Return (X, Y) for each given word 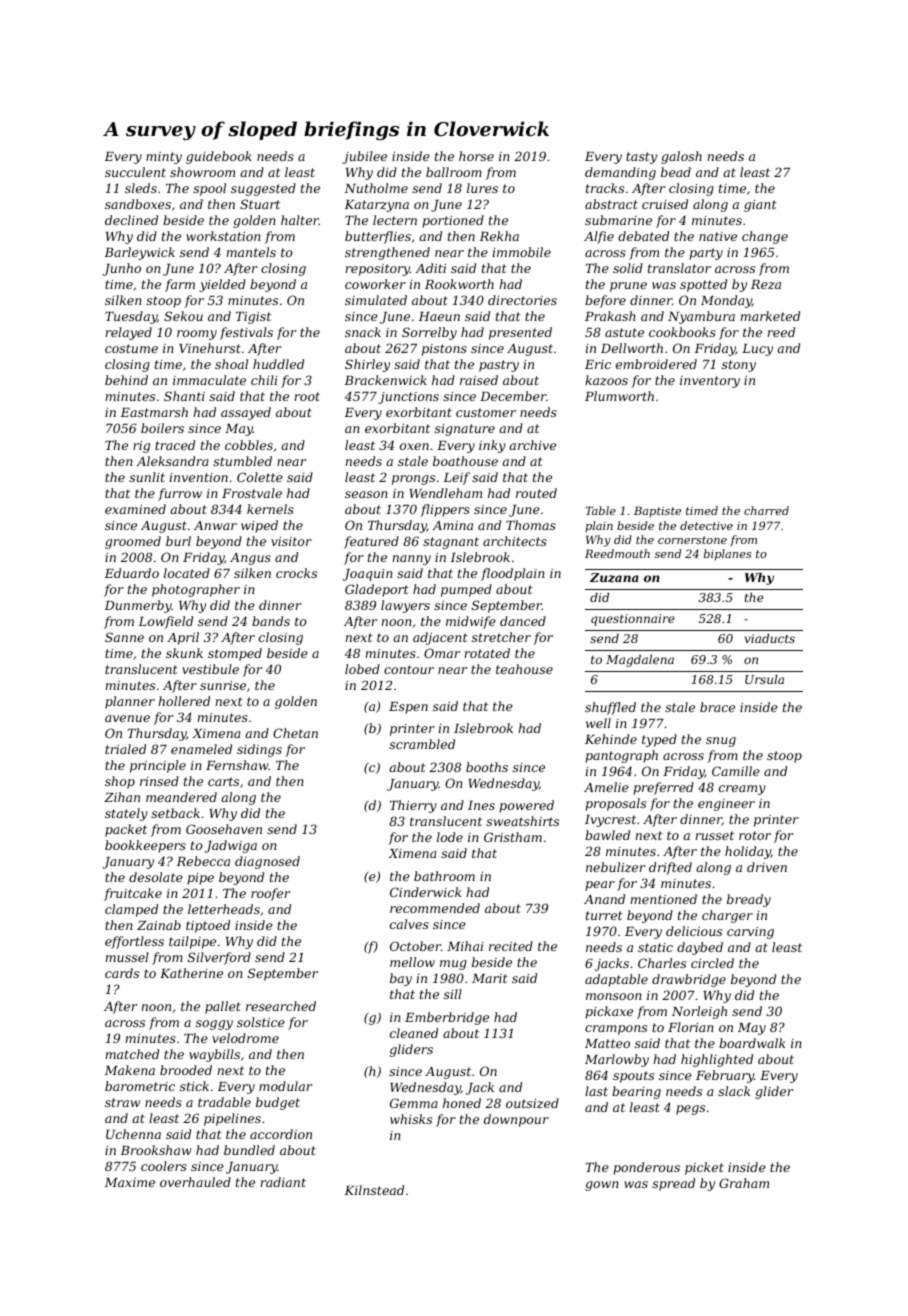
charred (766, 510)
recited (511, 946)
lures (482, 188)
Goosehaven (224, 829)
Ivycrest (610, 821)
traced (175, 445)
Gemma (413, 1103)
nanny (411, 560)
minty (164, 158)
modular (285, 1086)
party (706, 254)
